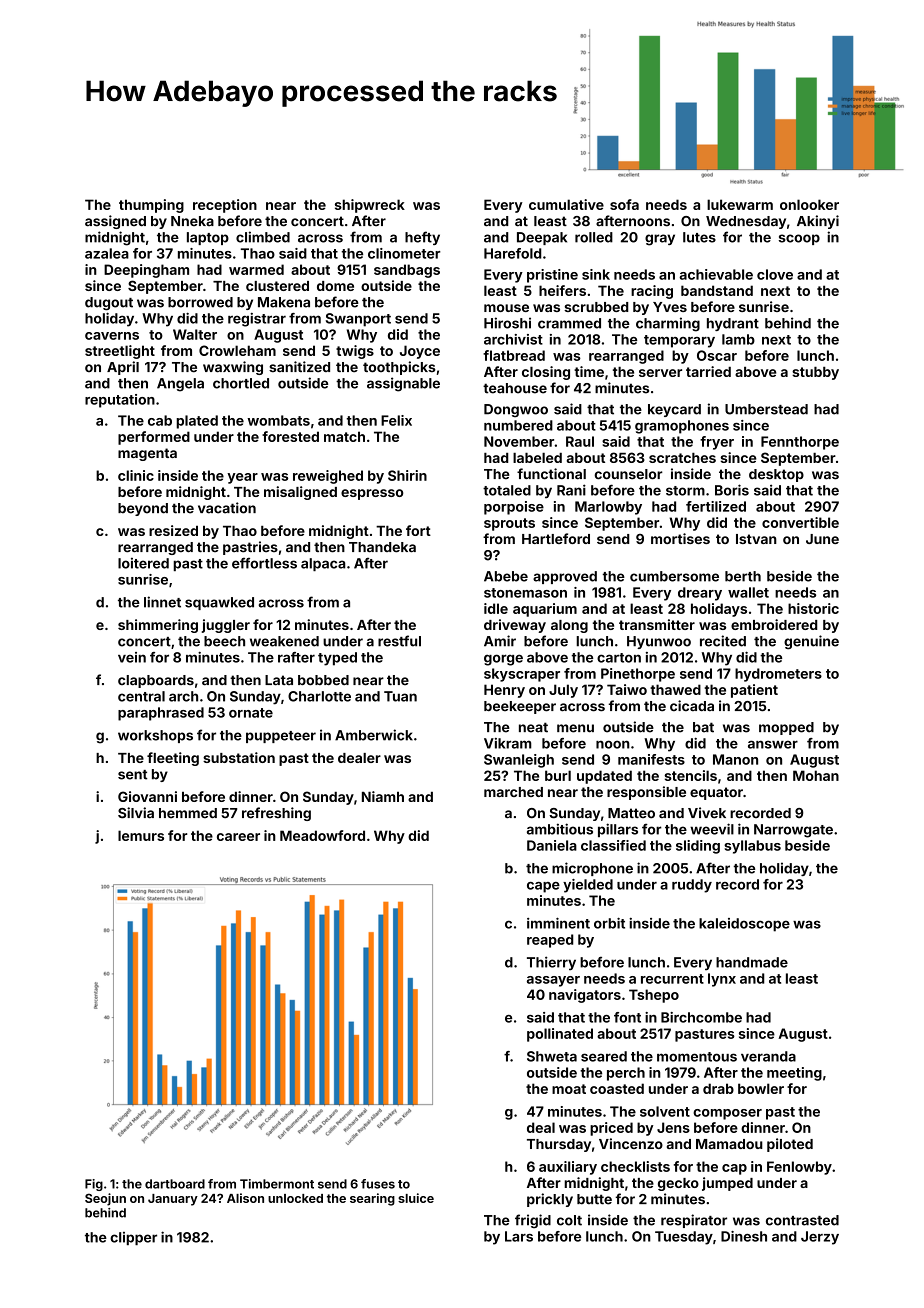 The width and height of the screenshot is (924, 1308). What do you see at coordinates (809, 204) in the screenshot?
I see `onlooker` at bounding box center [809, 204].
